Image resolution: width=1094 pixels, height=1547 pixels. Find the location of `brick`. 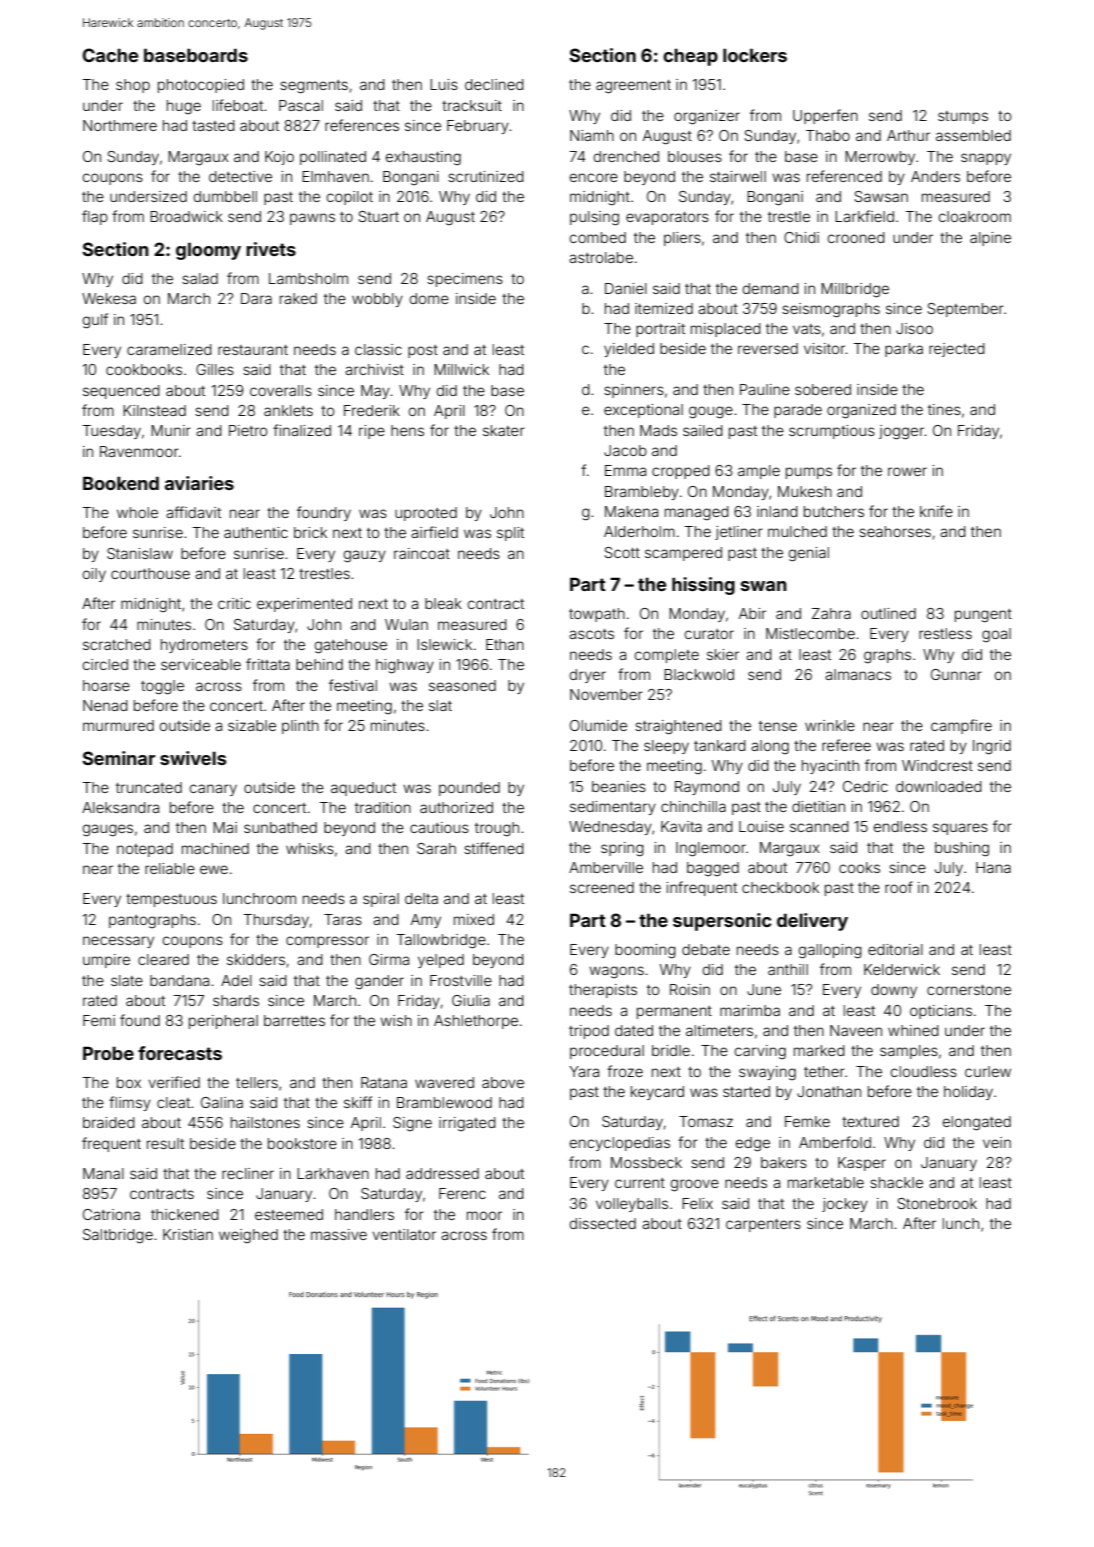

brick is located at coordinates (310, 532).
